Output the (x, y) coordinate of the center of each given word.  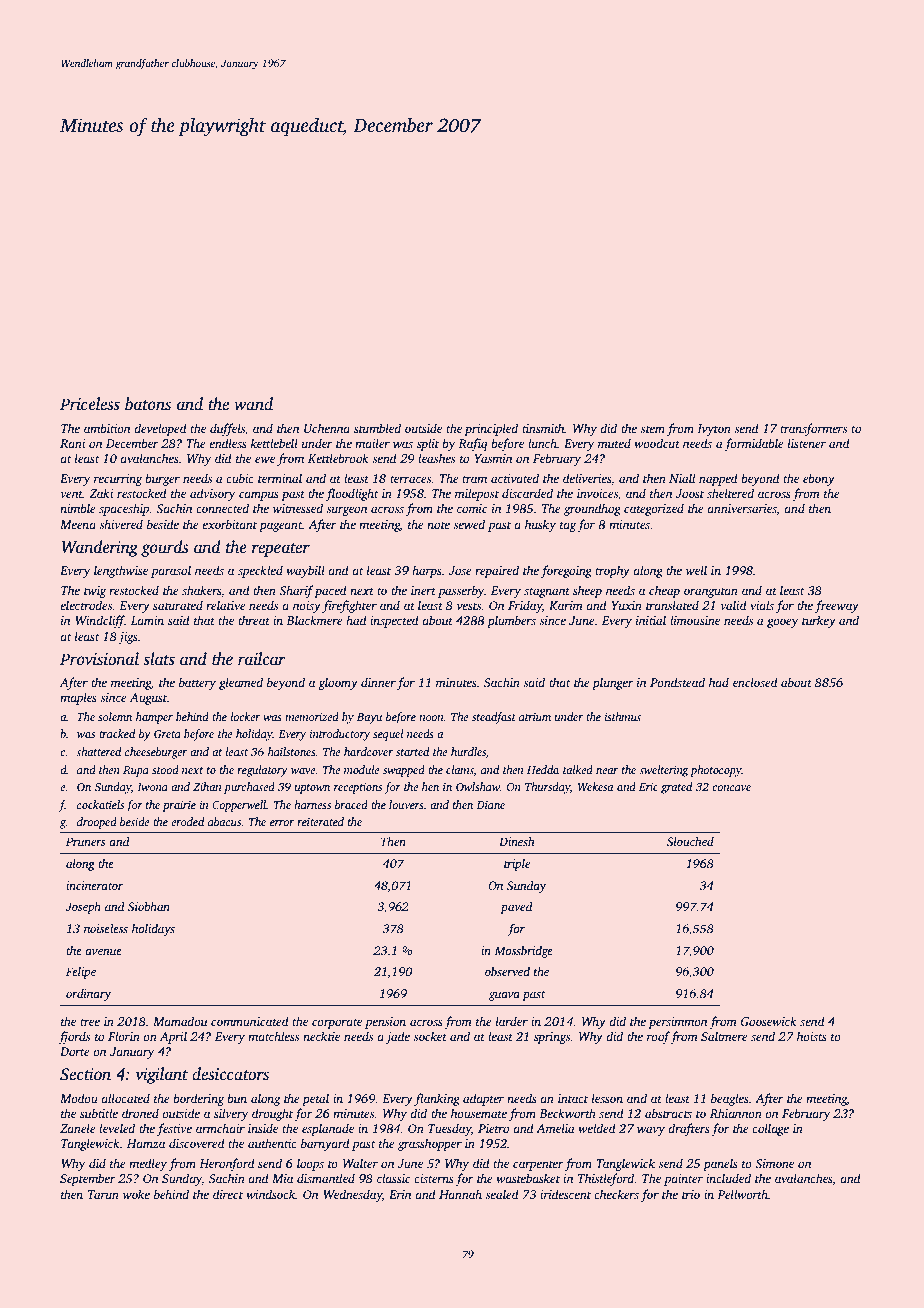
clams (460, 770)
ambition (107, 428)
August (148, 699)
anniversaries (742, 508)
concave (731, 788)
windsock (271, 1194)
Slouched (690, 841)
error (282, 823)
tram (474, 479)
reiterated (320, 821)
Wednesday (352, 1195)
